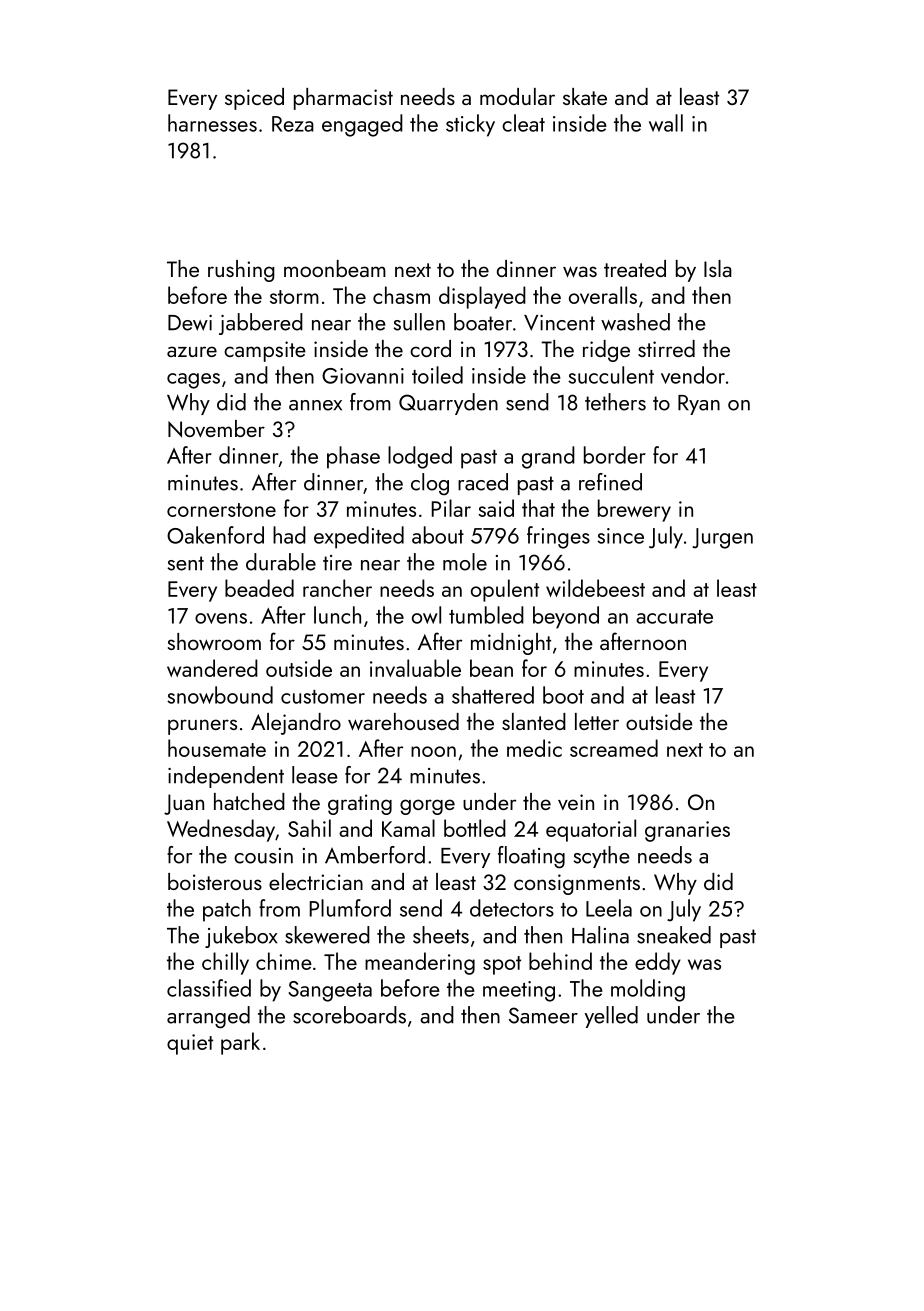  What do you see at coordinates (615, 402) in the document?
I see `tethers` at bounding box center [615, 402].
